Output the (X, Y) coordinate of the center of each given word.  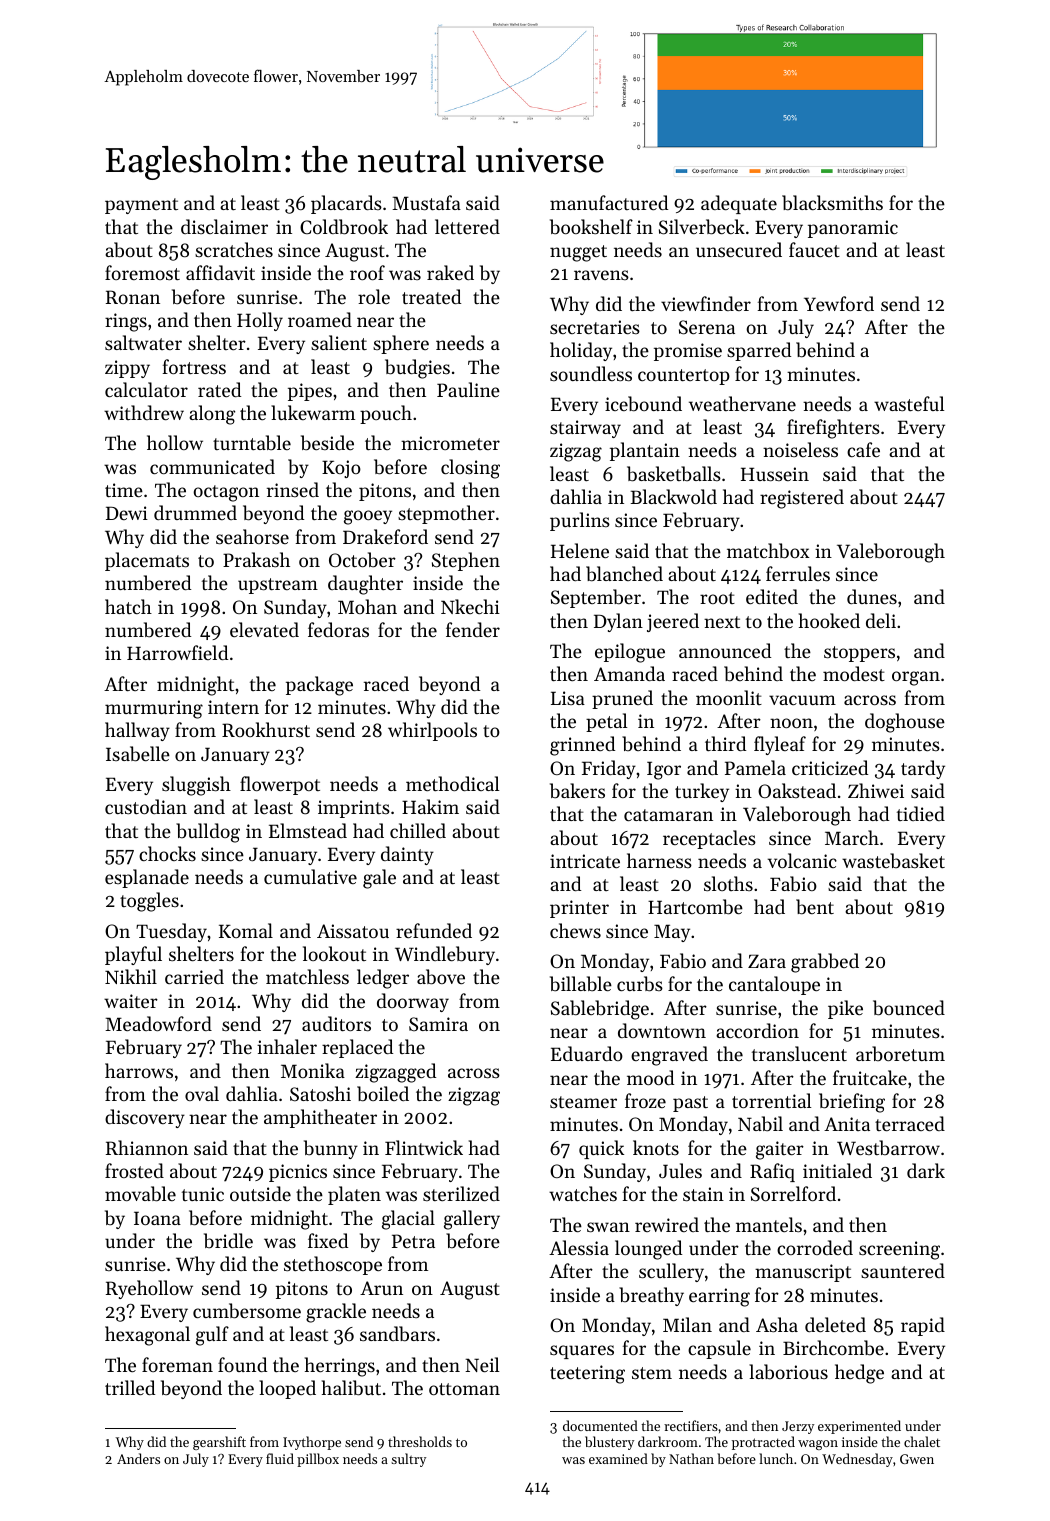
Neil (482, 1364)
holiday (581, 351)
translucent (799, 1053)
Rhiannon (147, 1147)
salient (339, 342)
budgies (417, 369)
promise (688, 352)
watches (583, 1193)
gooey (368, 517)
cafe (863, 449)
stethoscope (333, 1265)
